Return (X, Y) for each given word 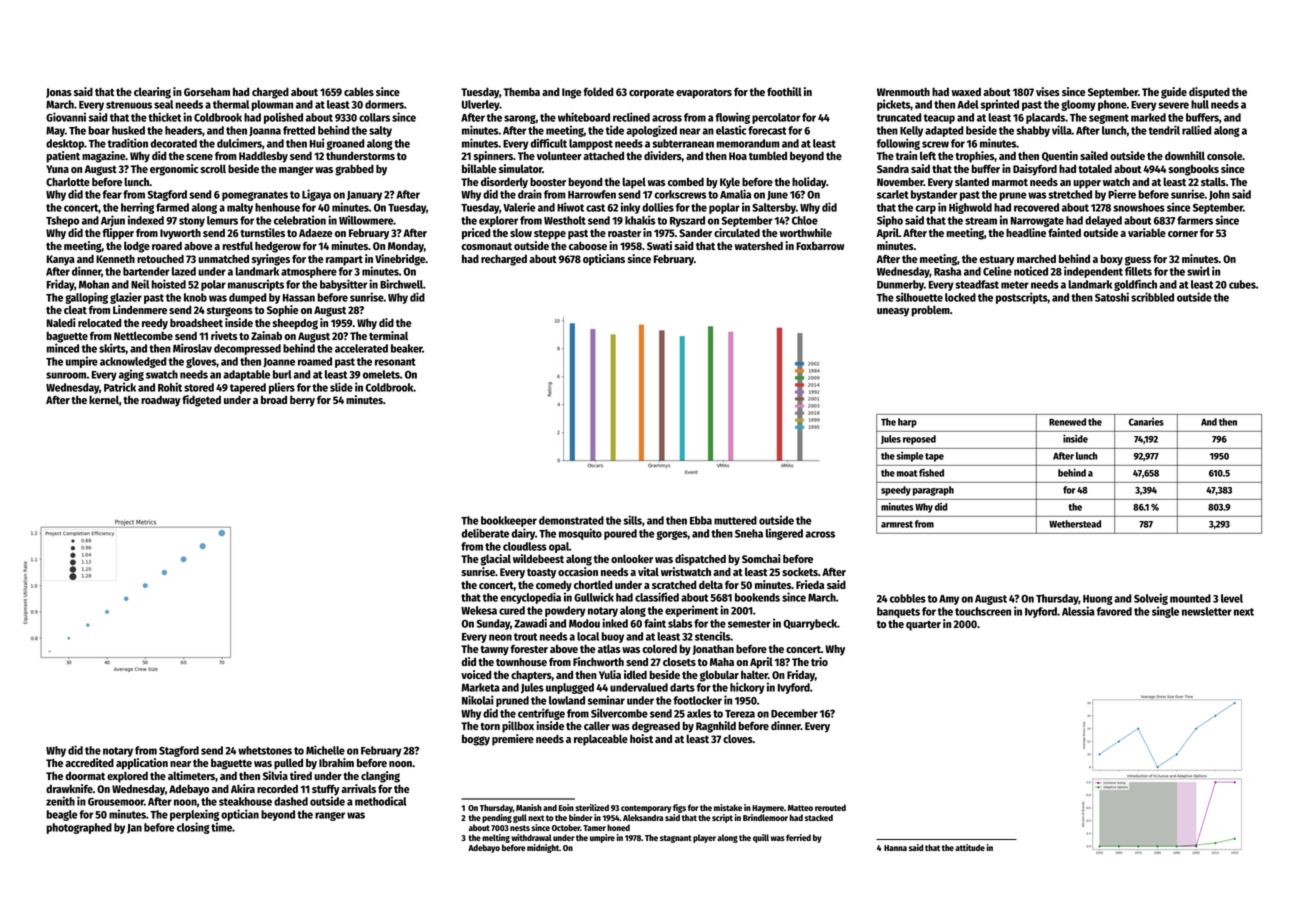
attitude (970, 847)
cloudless (525, 546)
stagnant (676, 839)
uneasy (893, 312)
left (928, 155)
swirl (1198, 271)
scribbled (1152, 297)
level (1232, 598)
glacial (496, 560)
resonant (395, 362)
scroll (213, 168)
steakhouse (245, 801)
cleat (75, 309)
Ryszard (687, 221)
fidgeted (201, 401)
